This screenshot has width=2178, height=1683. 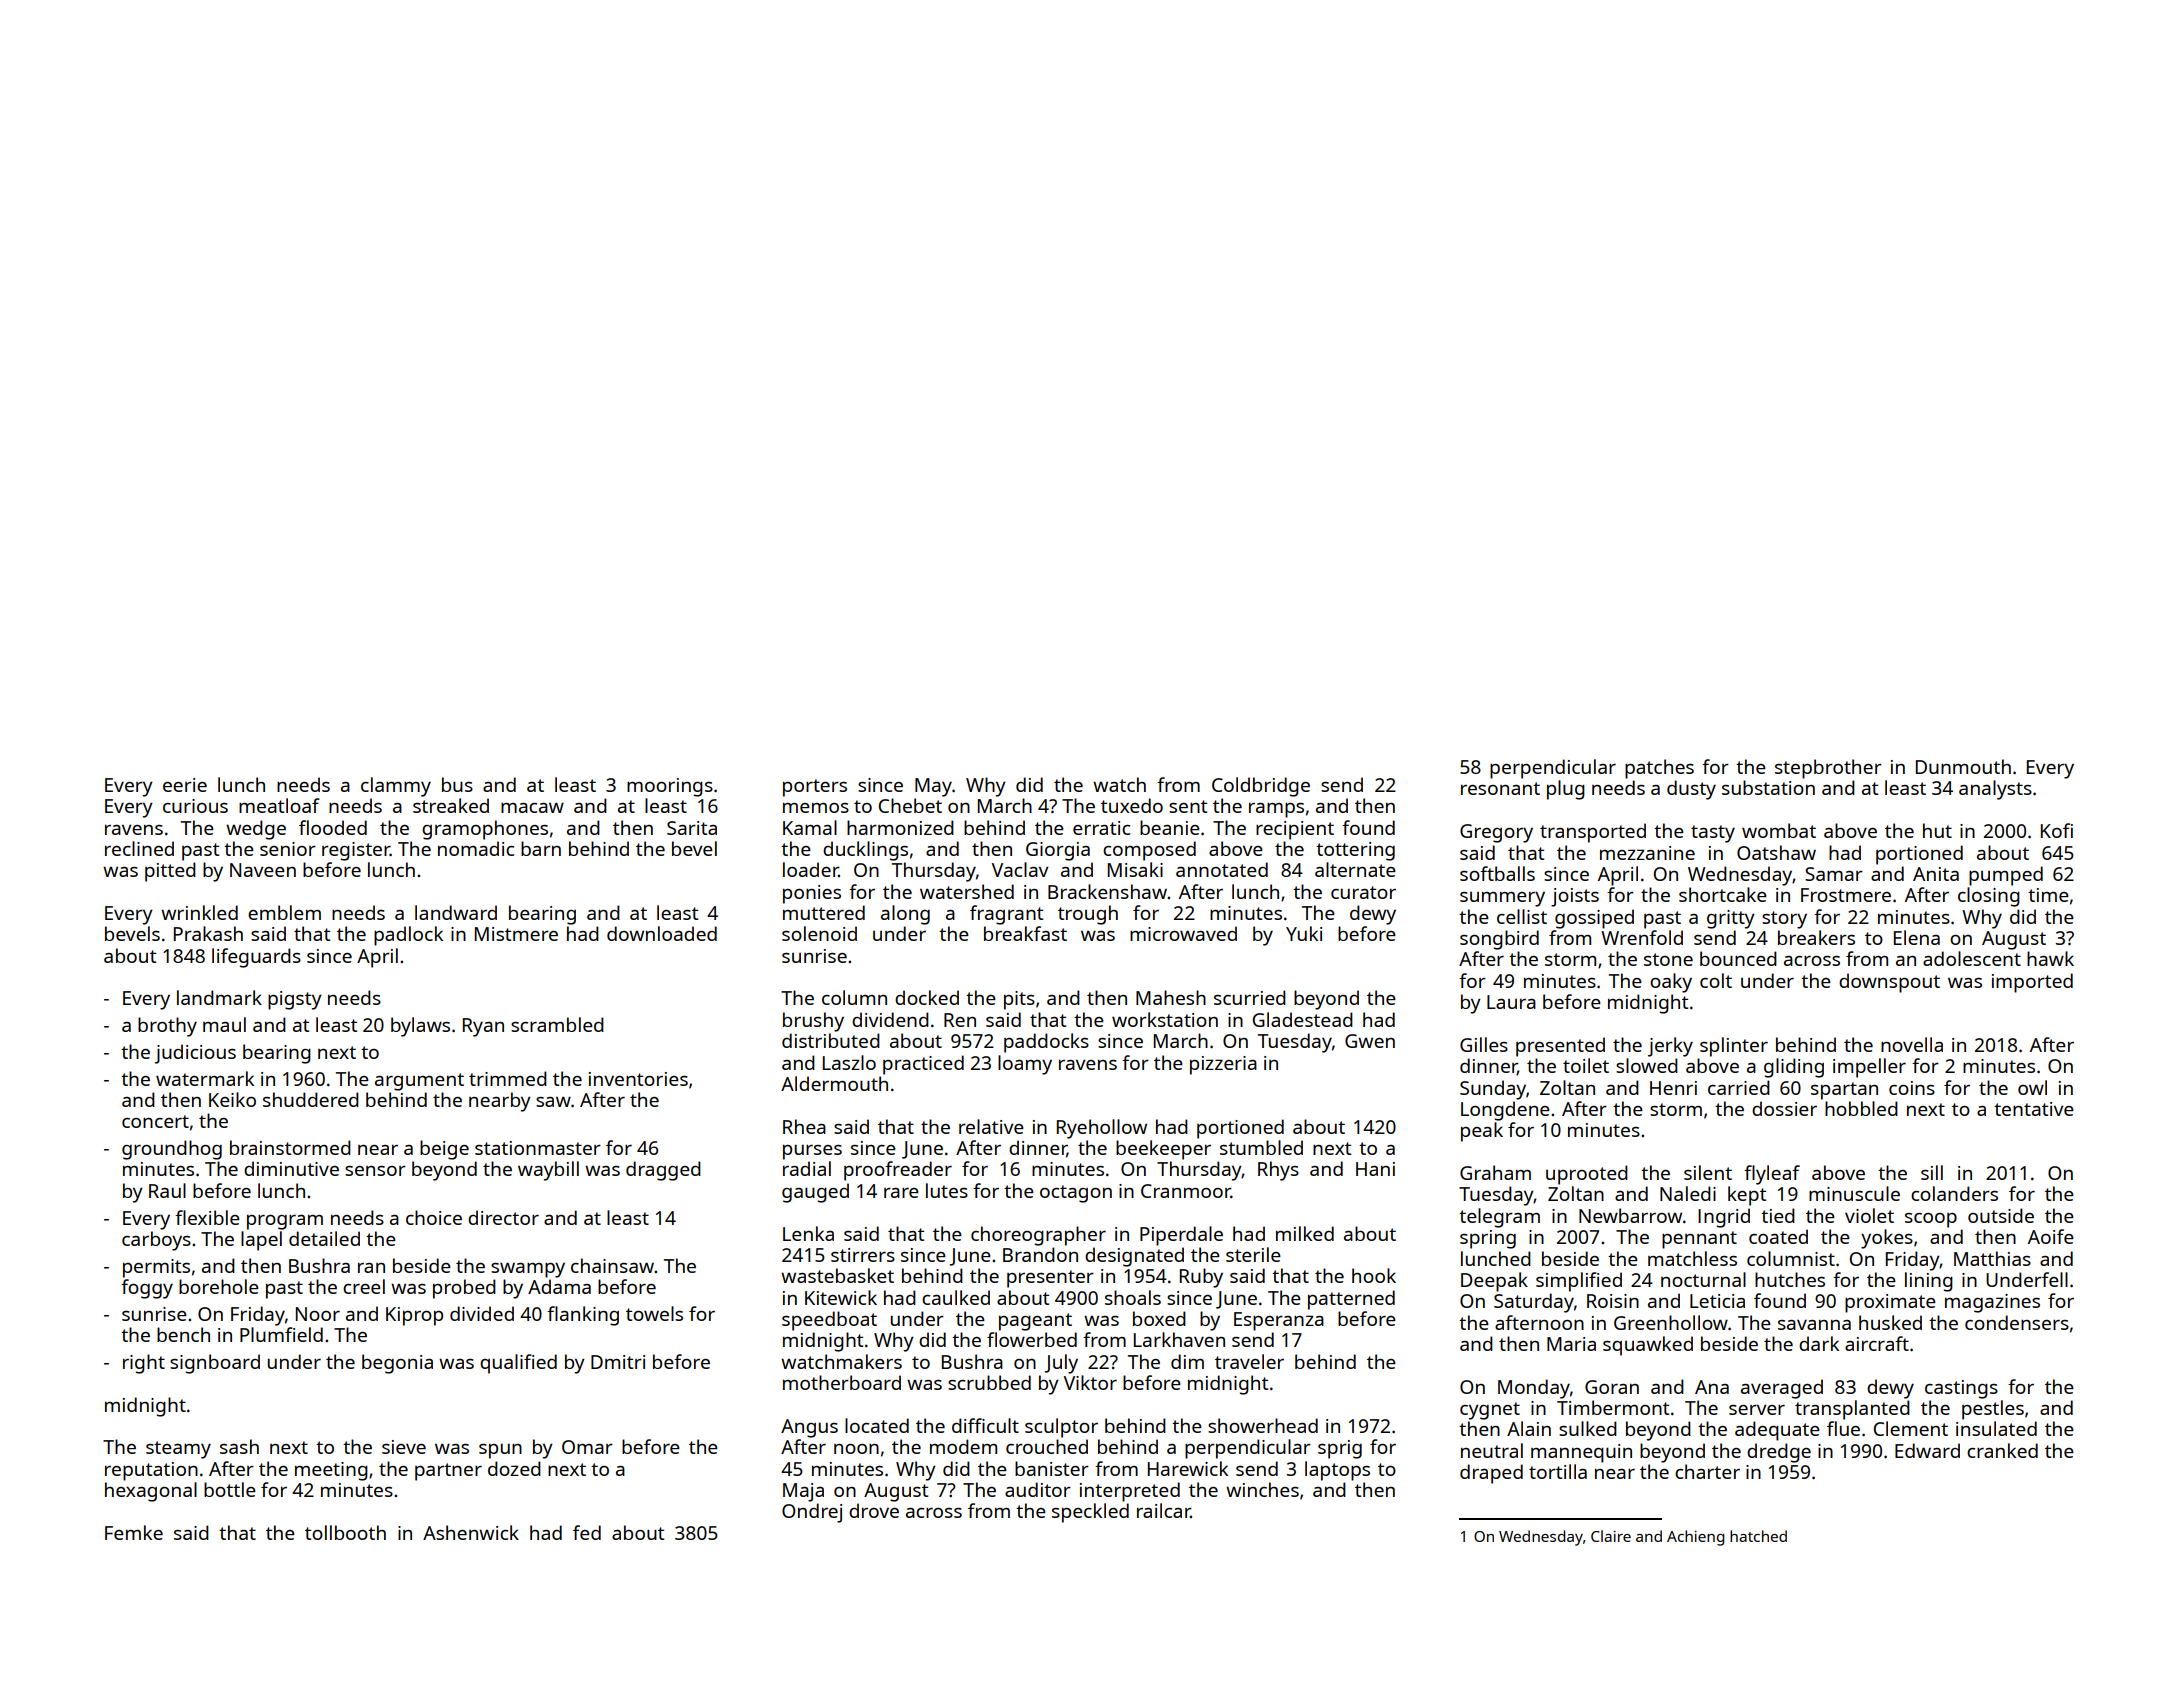 I want to click on bench, so click(x=183, y=1334).
